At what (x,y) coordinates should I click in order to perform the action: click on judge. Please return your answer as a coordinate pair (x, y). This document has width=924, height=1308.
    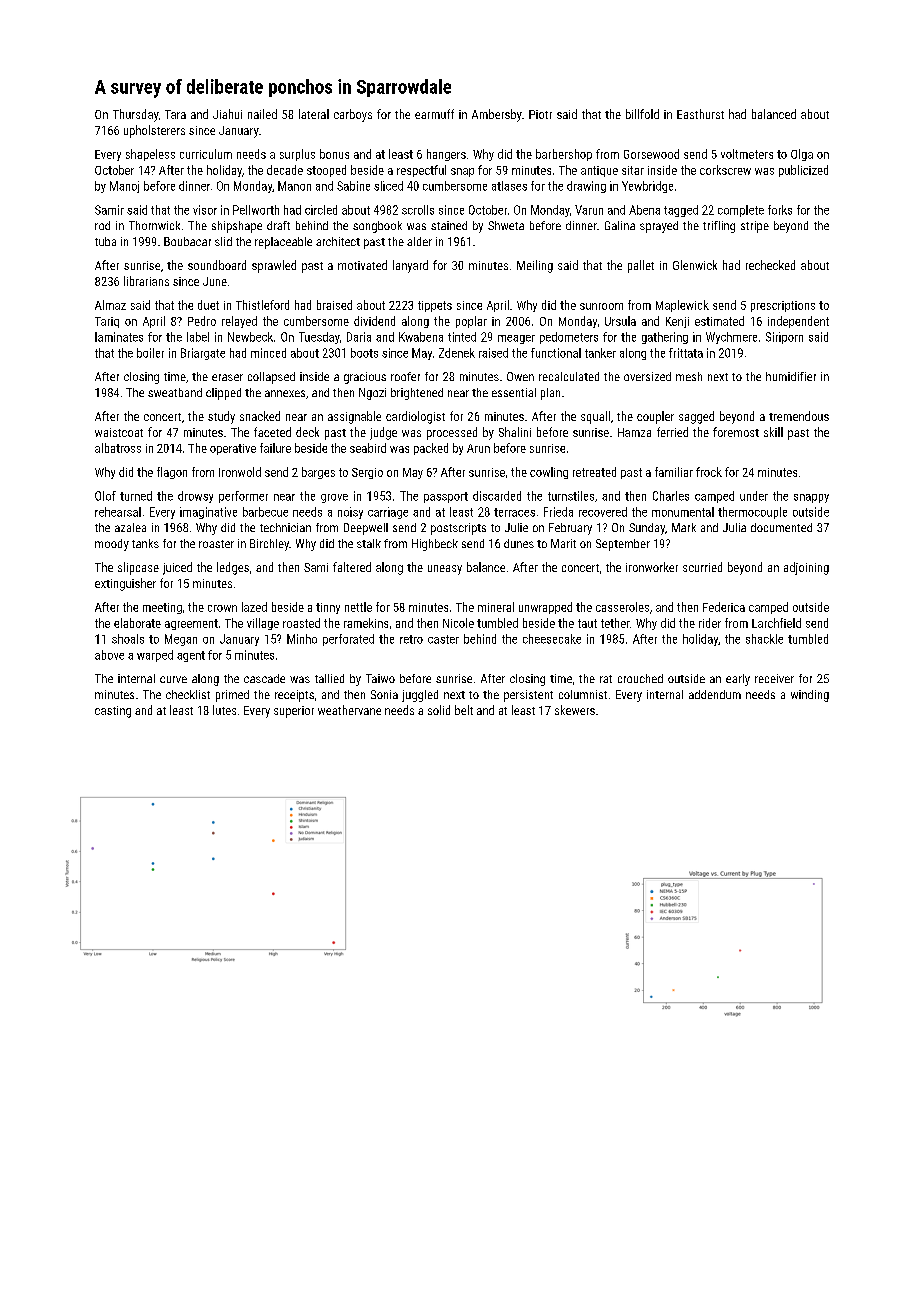
    Looking at the image, I should click on (383, 433).
